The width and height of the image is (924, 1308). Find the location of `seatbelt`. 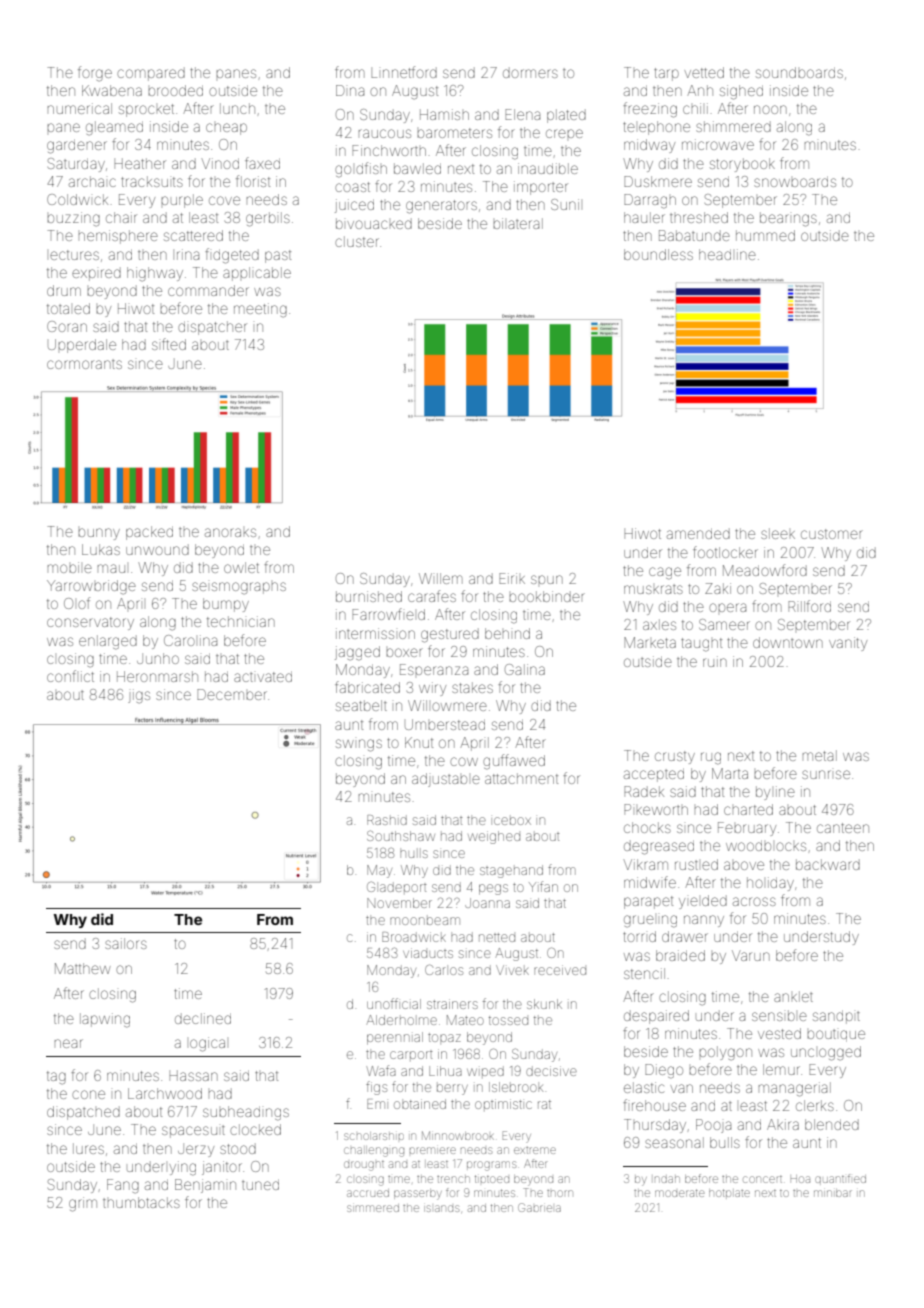

seatbelt is located at coordinates (361, 705).
